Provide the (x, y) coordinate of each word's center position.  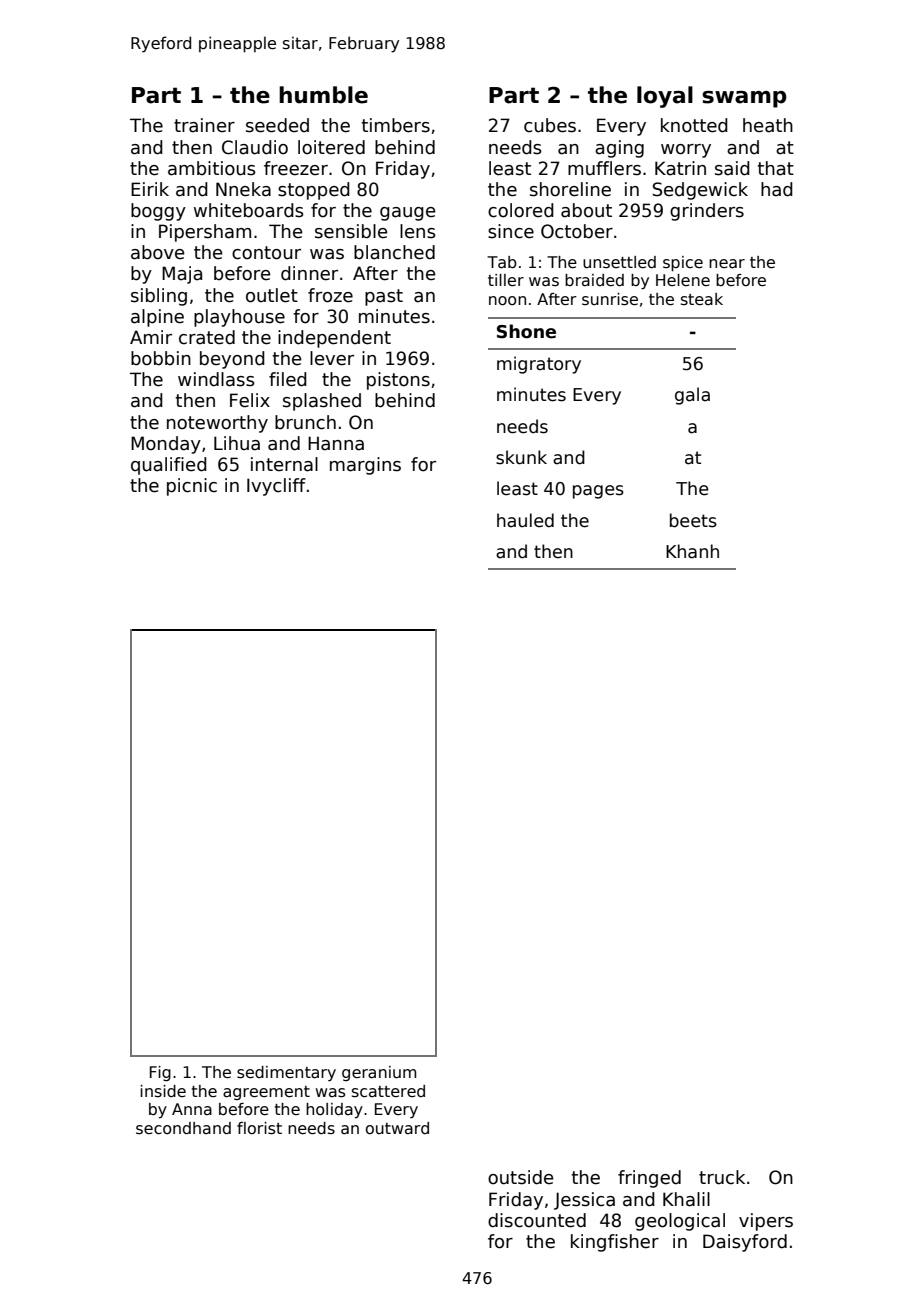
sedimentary (286, 1073)
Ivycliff (276, 487)
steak (702, 299)
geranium (379, 1073)
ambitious (212, 168)
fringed (649, 1179)
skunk (521, 457)
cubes (550, 125)
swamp (744, 99)
